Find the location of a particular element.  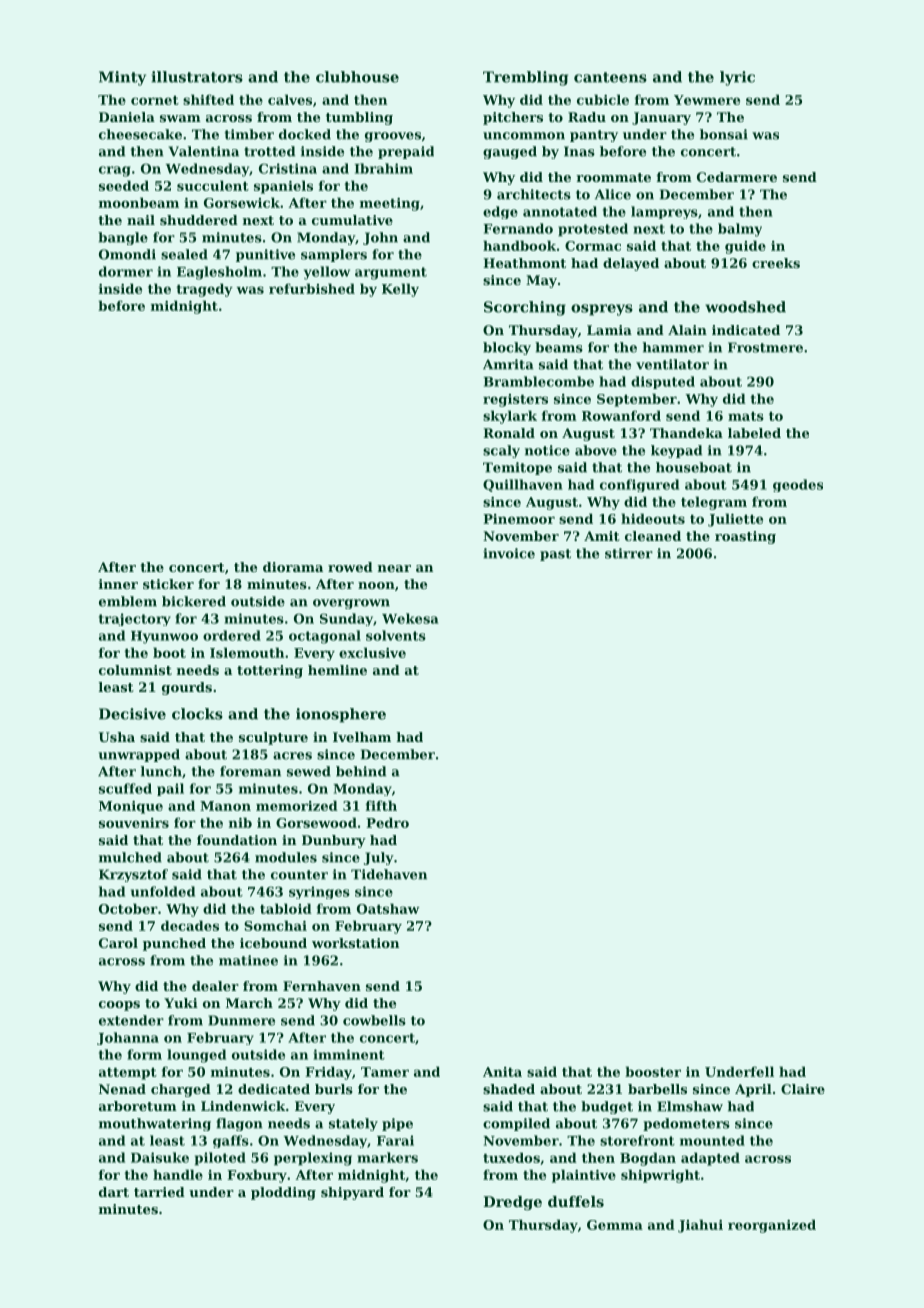

booster is located at coordinates (653, 1071).
